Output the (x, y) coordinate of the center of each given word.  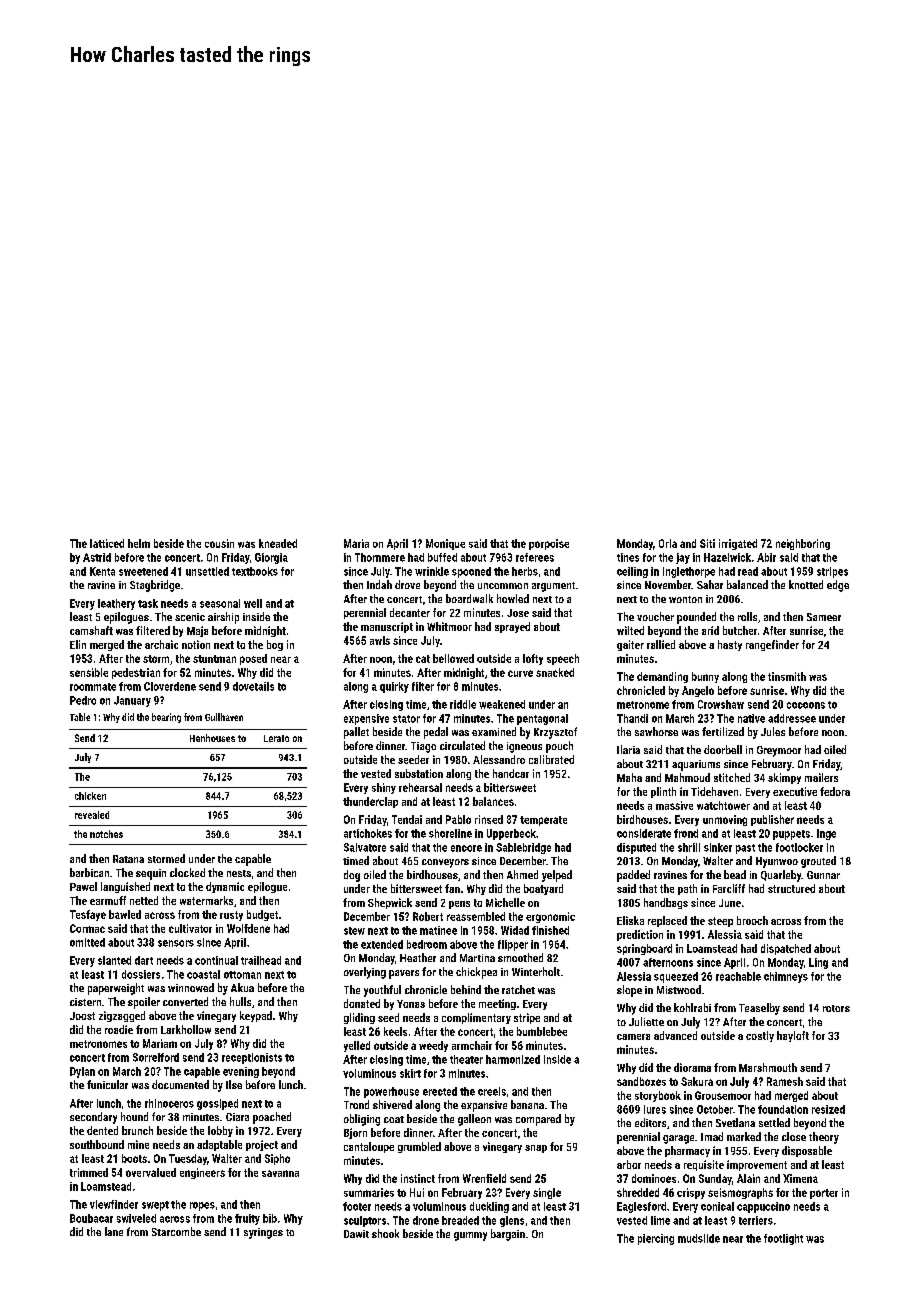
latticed (107, 543)
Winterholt (536, 971)
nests (239, 873)
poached (272, 1118)
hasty (730, 645)
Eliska (630, 920)
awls (380, 640)
